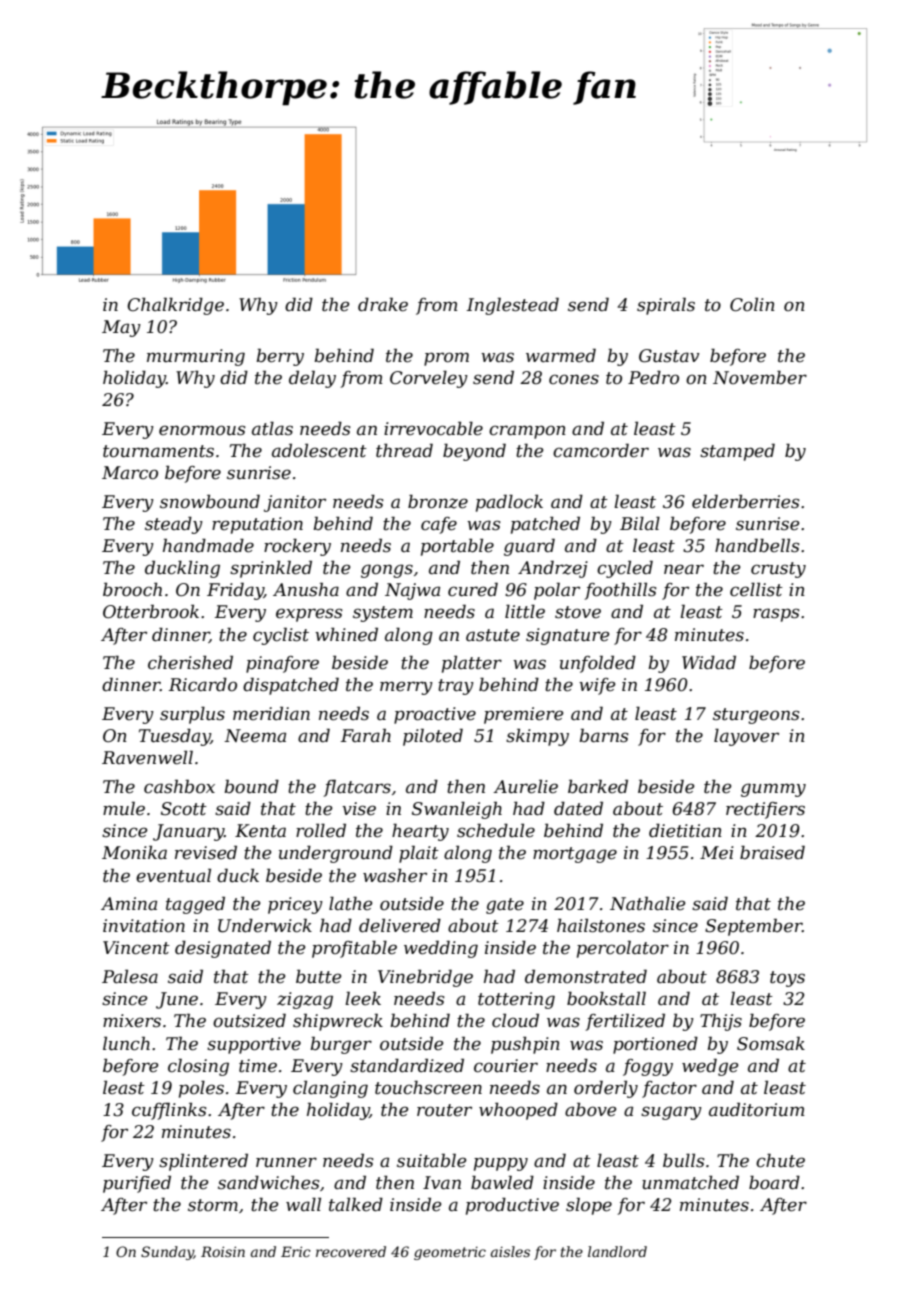 The width and height of the screenshot is (908, 1316). Describe the element at coordinates (223, 1251) in the screenshot. I see `Roisin` at that location.
